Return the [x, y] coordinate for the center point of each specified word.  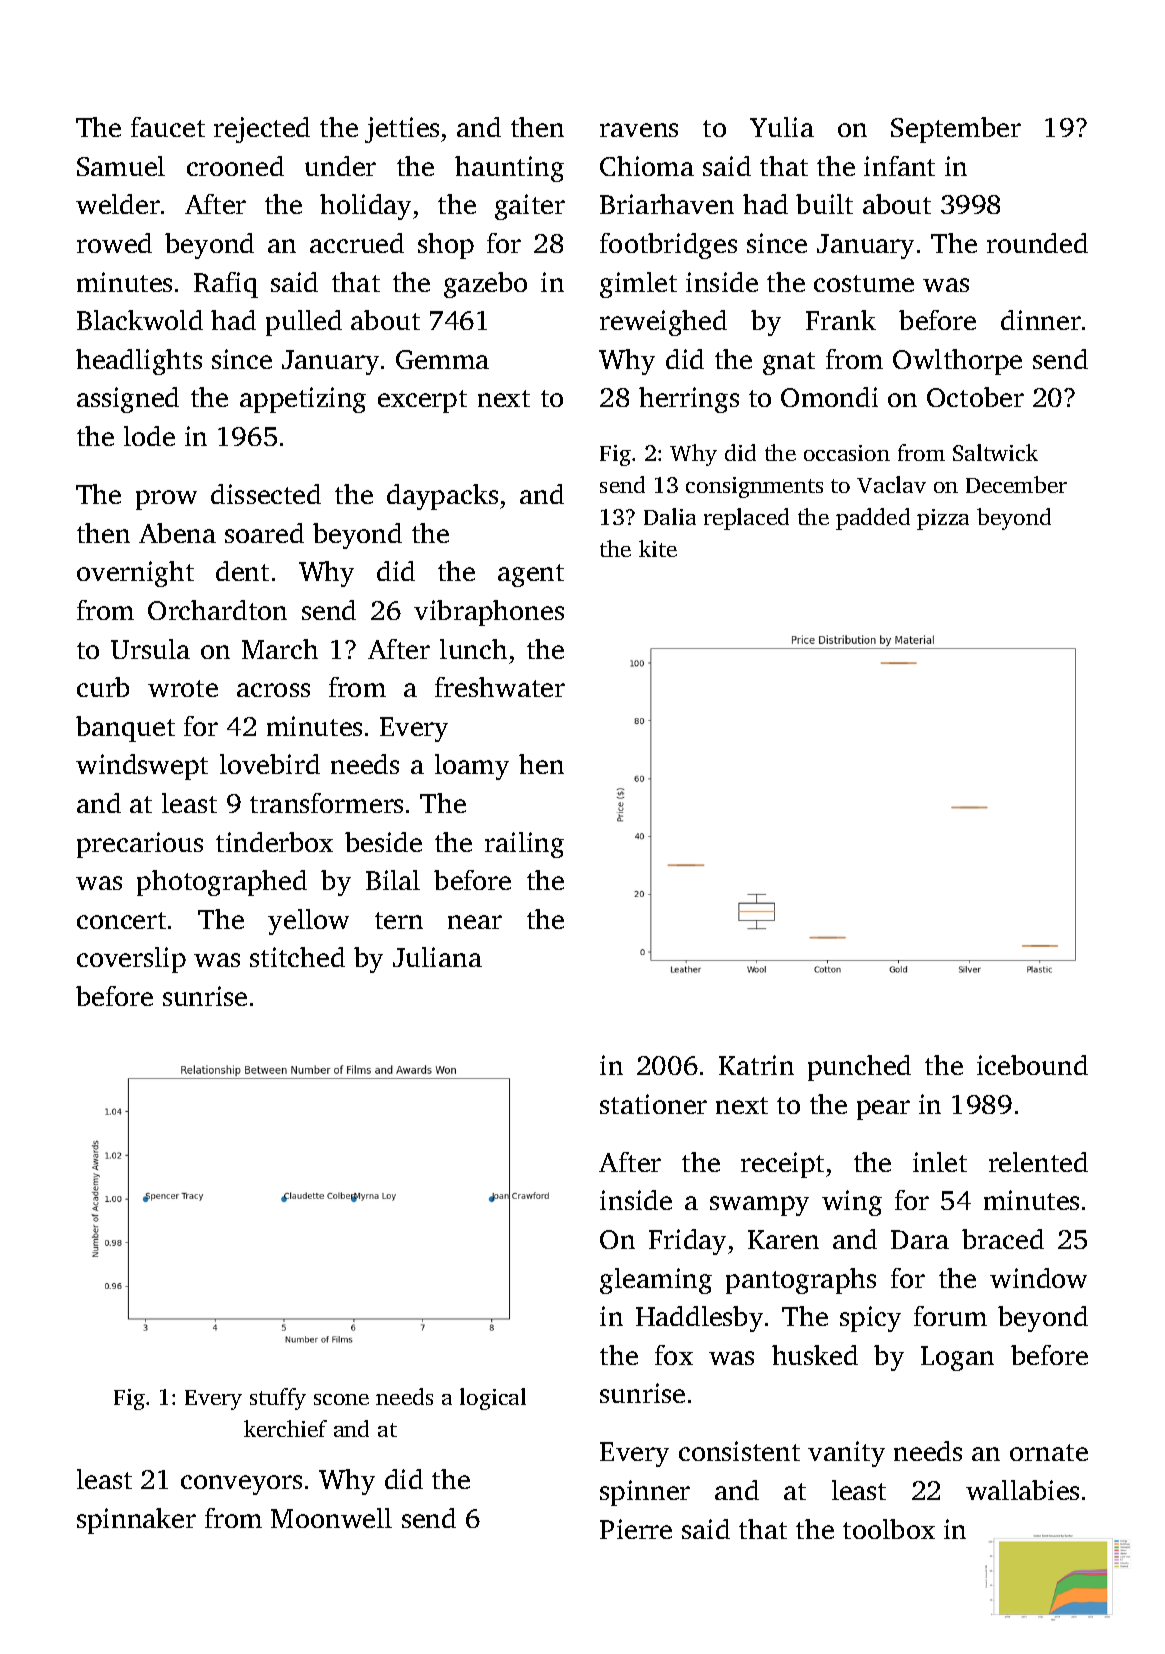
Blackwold [140, 320]
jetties [402, 130]
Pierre [636, 1529]
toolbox [889, 1529]
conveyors [241, 1485]
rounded [1037, 243]
